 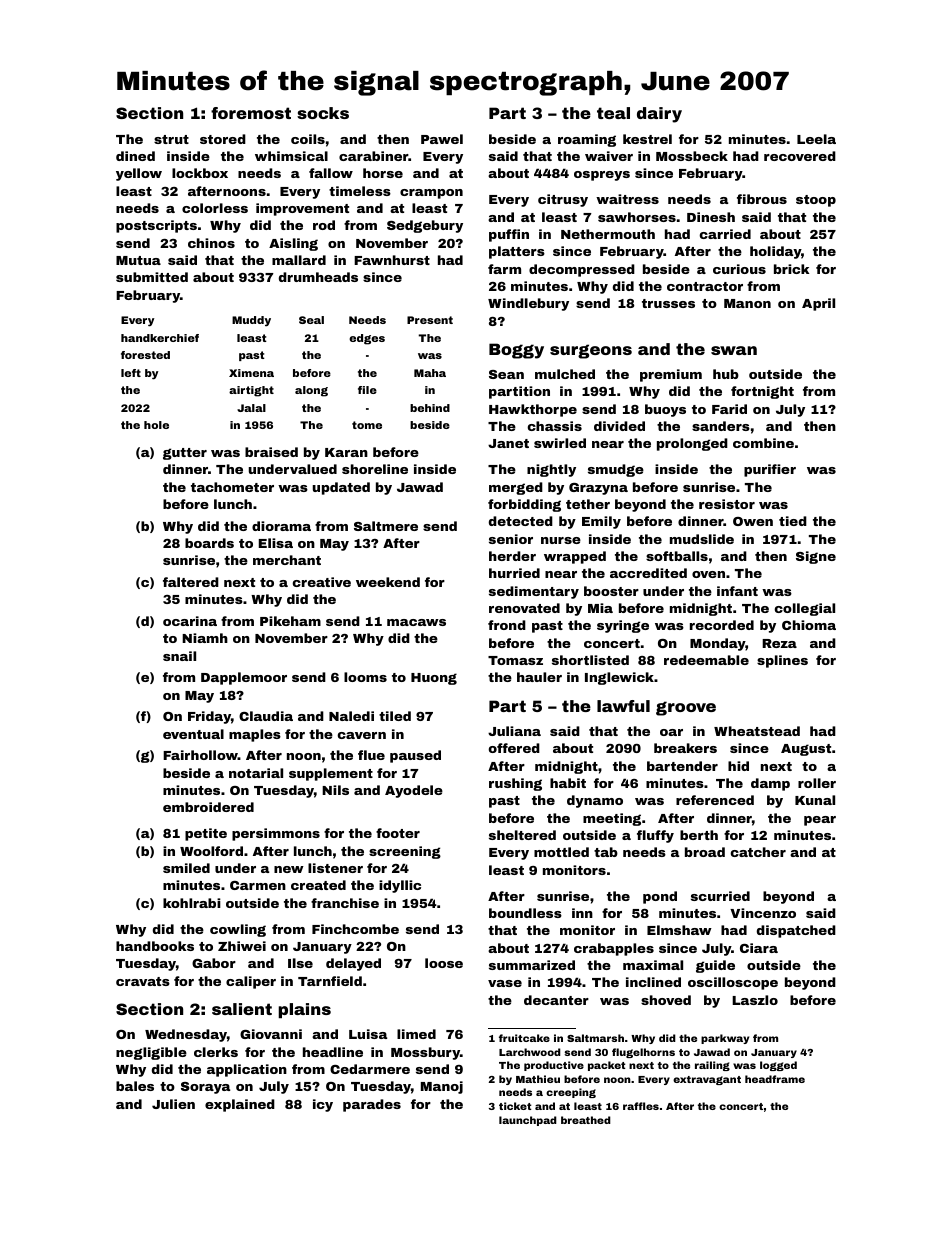 What do you see at coordinates (251, 113) in the screenshot?
I see `foremost` at bounding box center [251, 113].
